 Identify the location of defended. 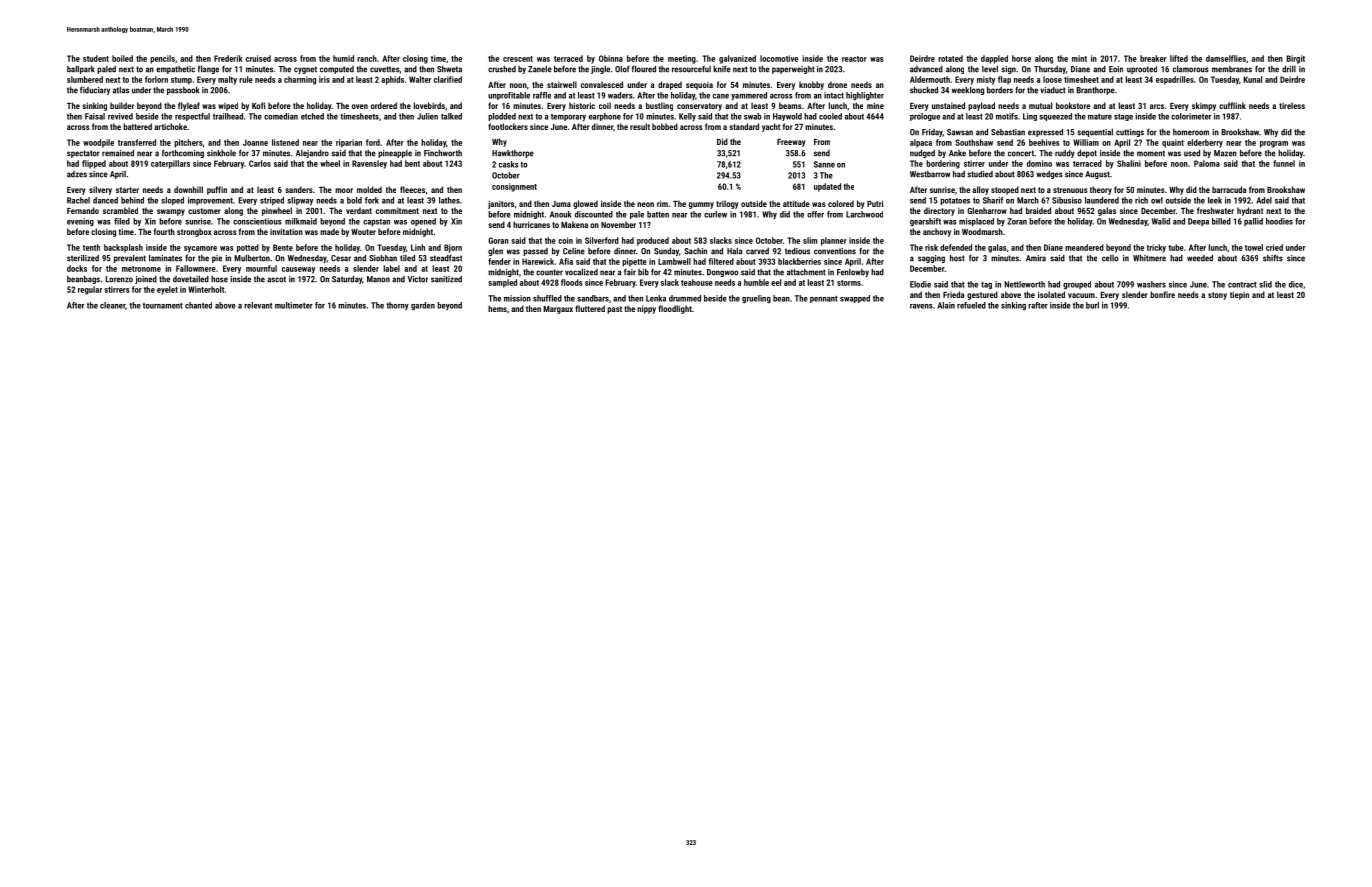
(956, 247).
